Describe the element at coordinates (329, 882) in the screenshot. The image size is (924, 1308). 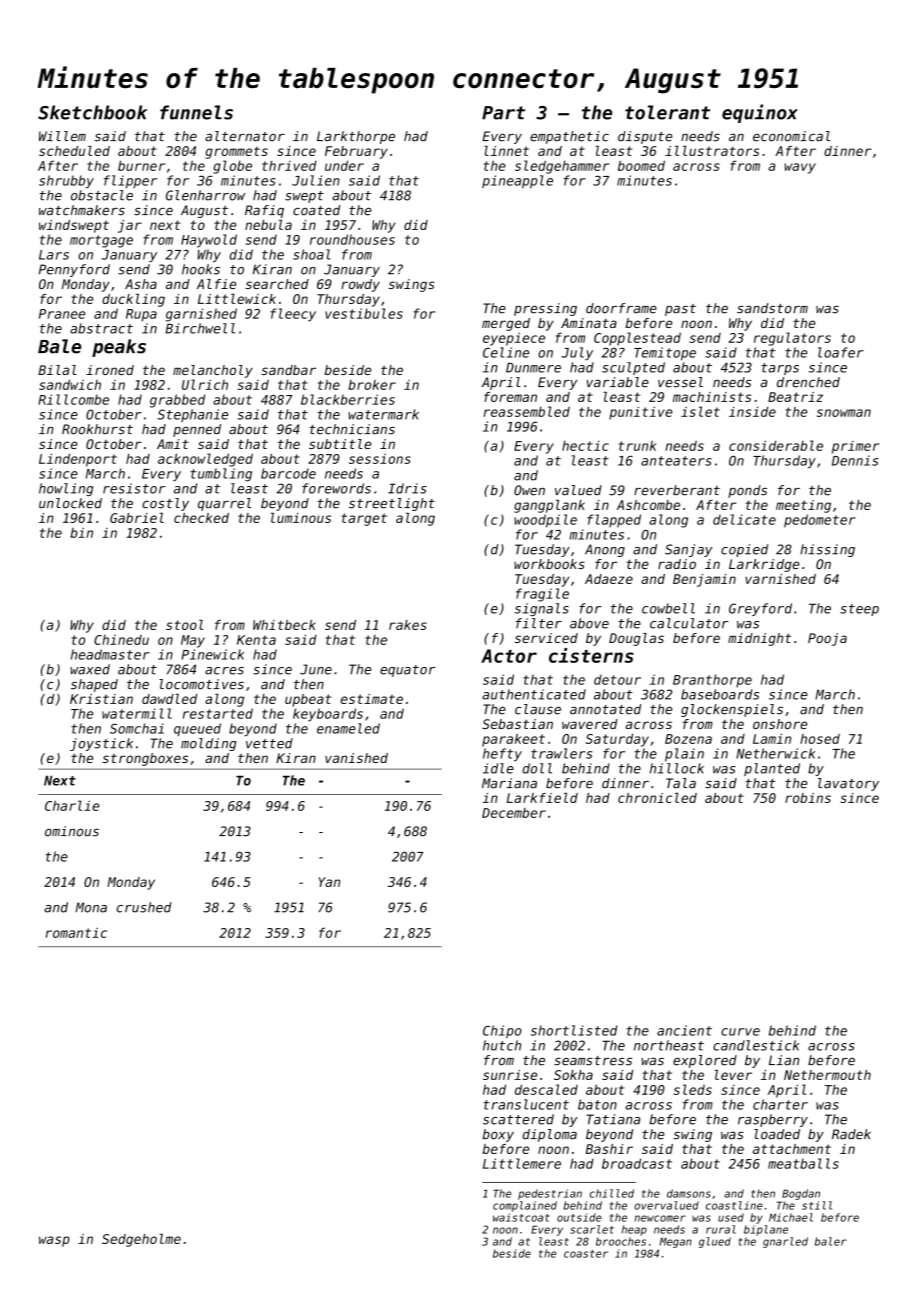
I see `Yan` at that location.
